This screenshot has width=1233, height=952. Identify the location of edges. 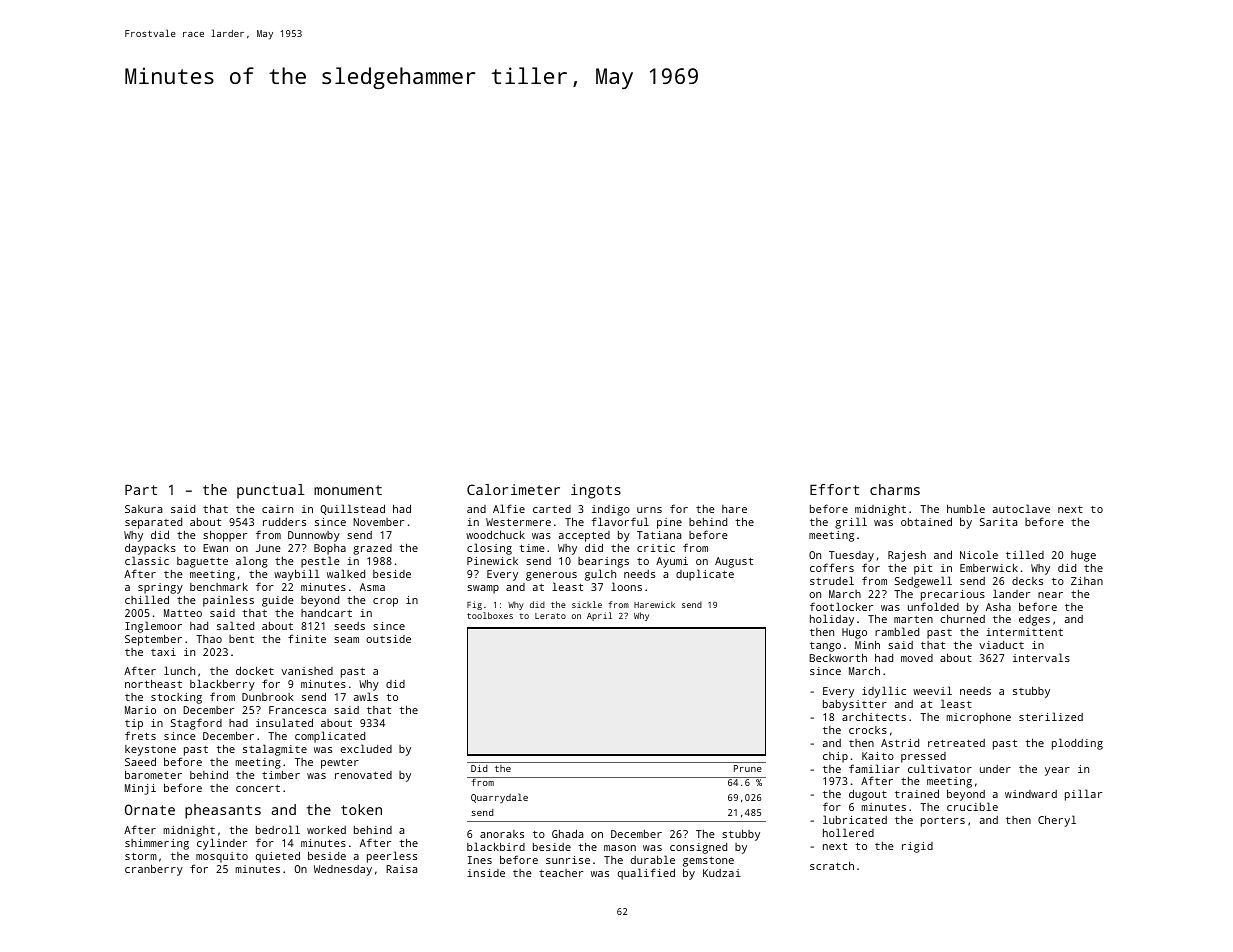
(1034, 620).
